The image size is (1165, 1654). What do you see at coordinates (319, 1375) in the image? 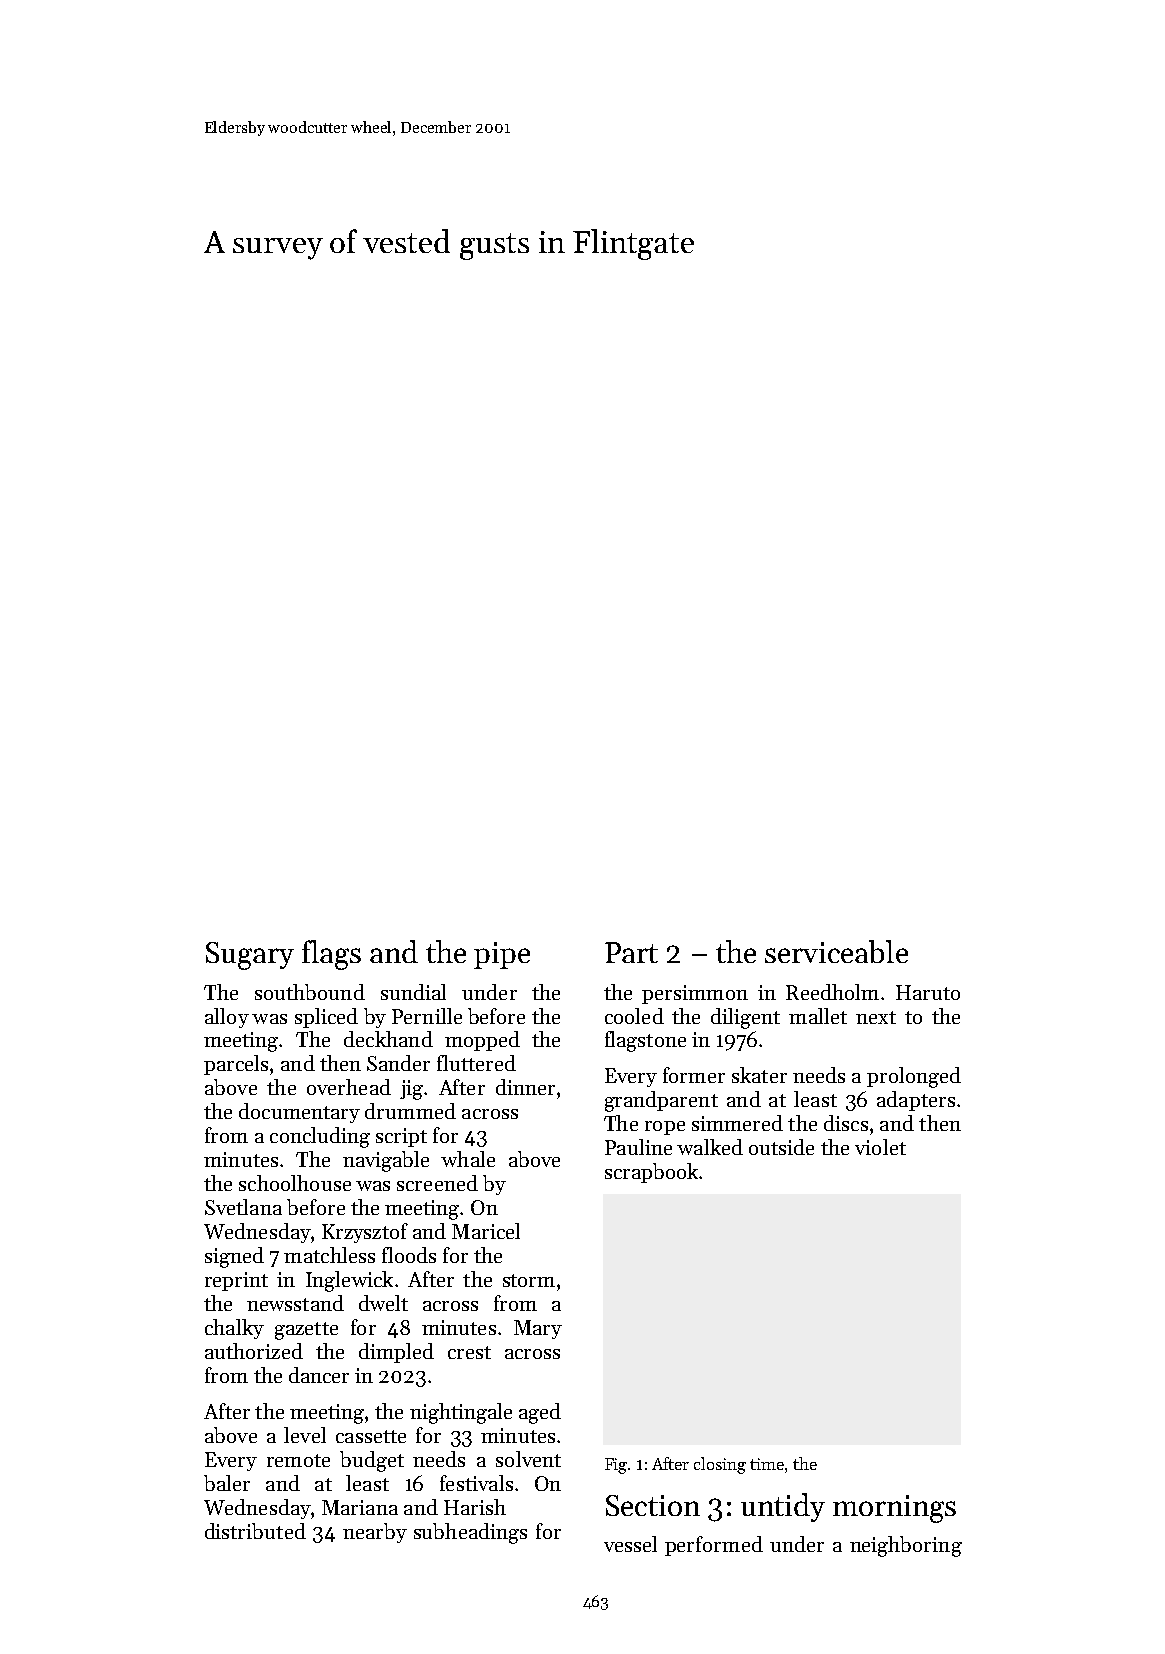
I see `dancer` at bounding box center [319, 1375].
